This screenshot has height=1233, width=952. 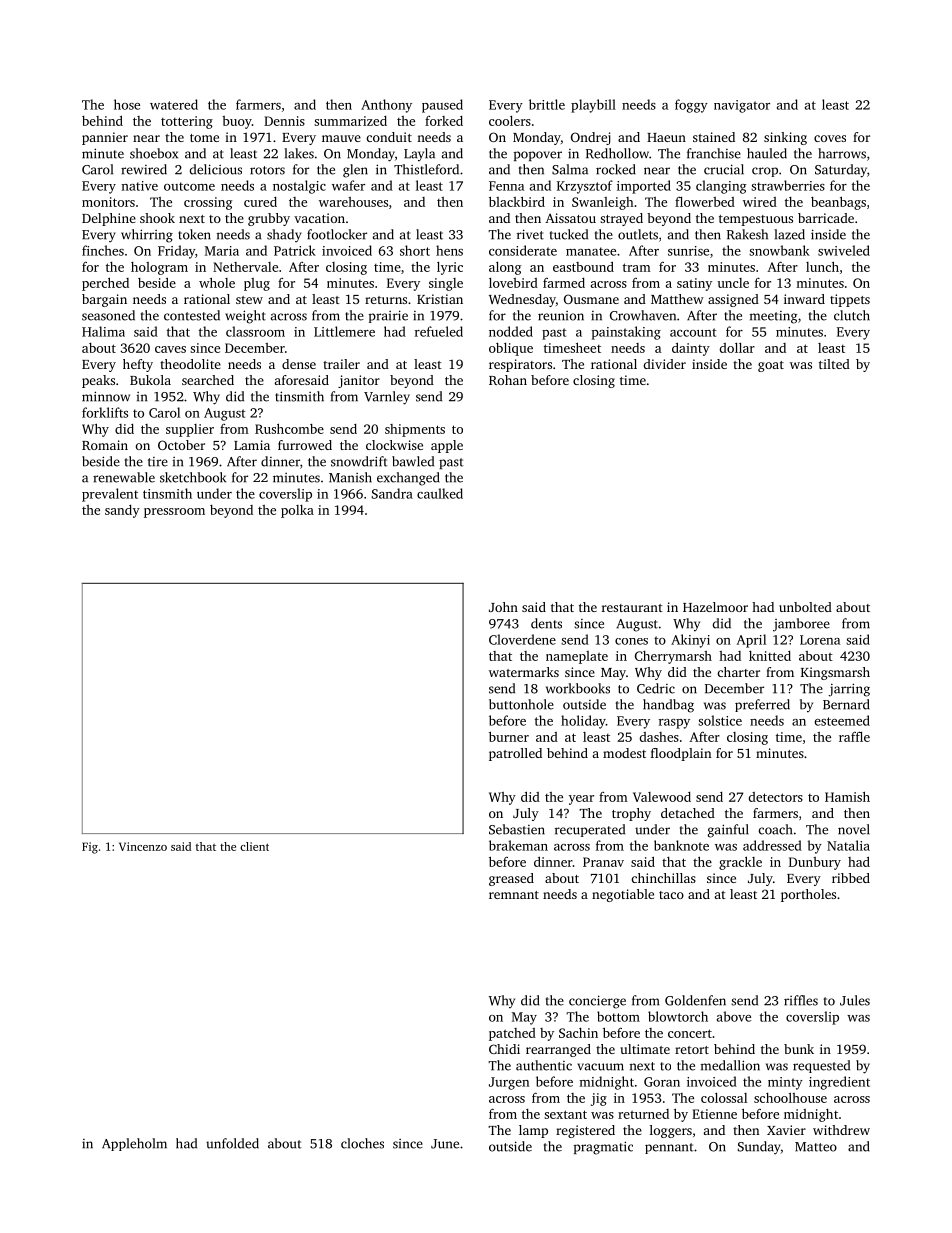 I want to click on sandy, so click(x=122, y=511).
